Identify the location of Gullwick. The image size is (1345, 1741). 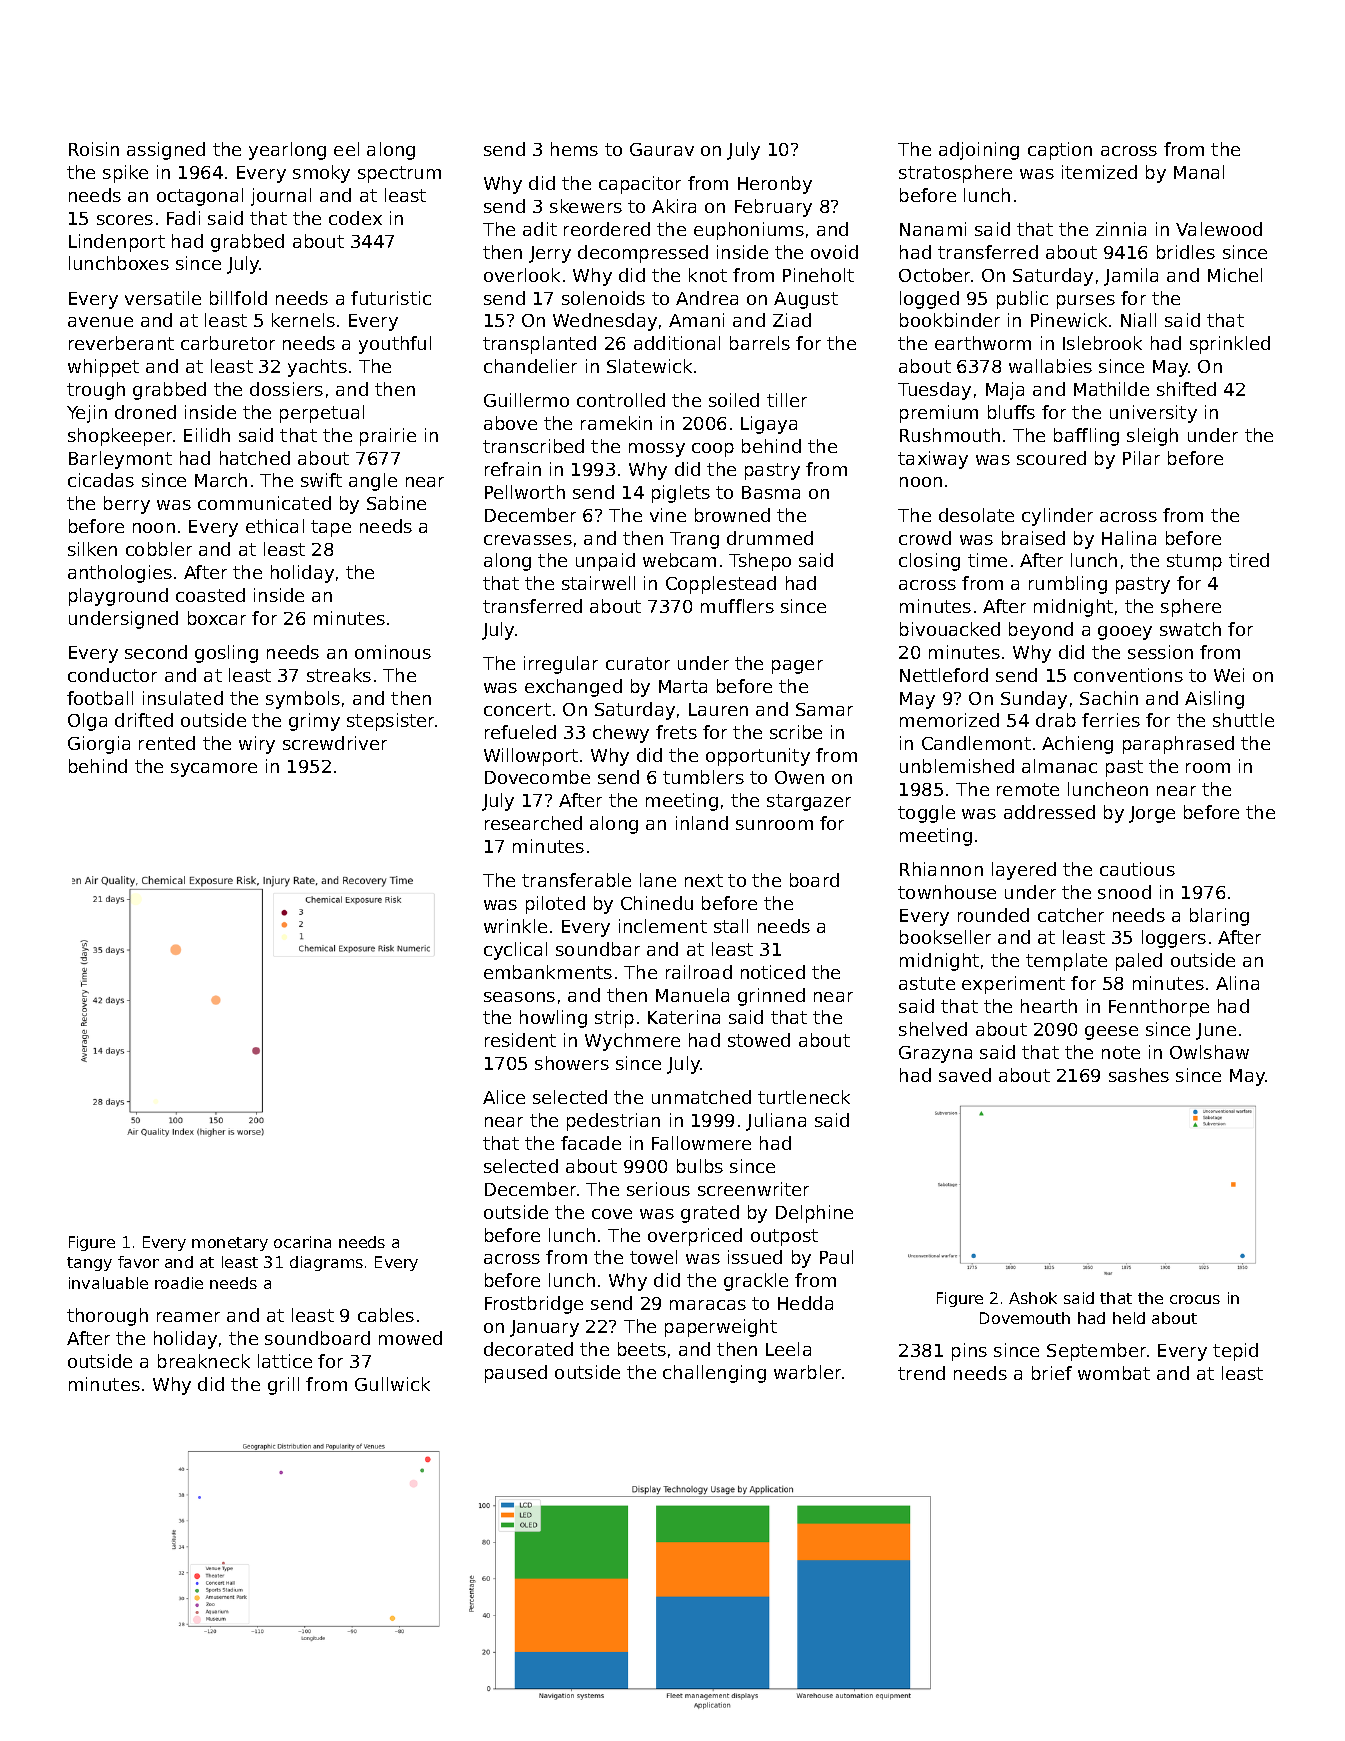
(392, 1384).
